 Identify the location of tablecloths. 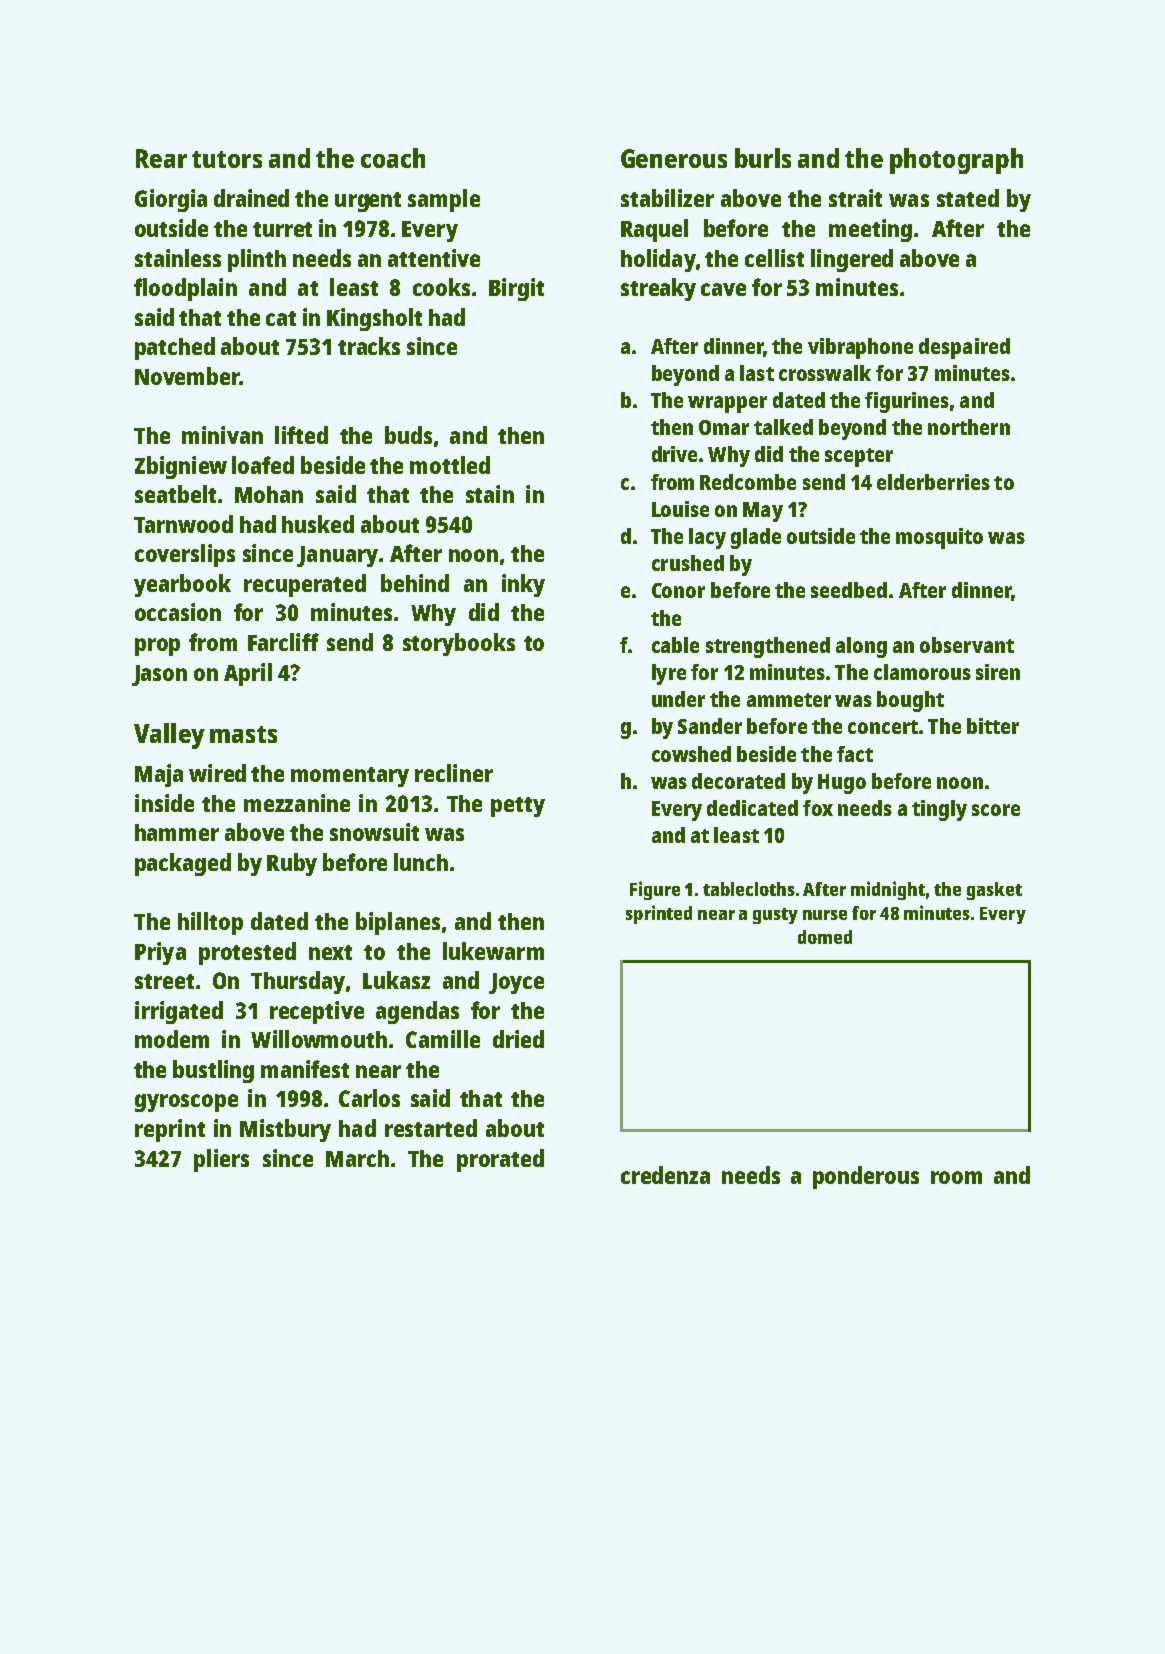
(749, 889).
